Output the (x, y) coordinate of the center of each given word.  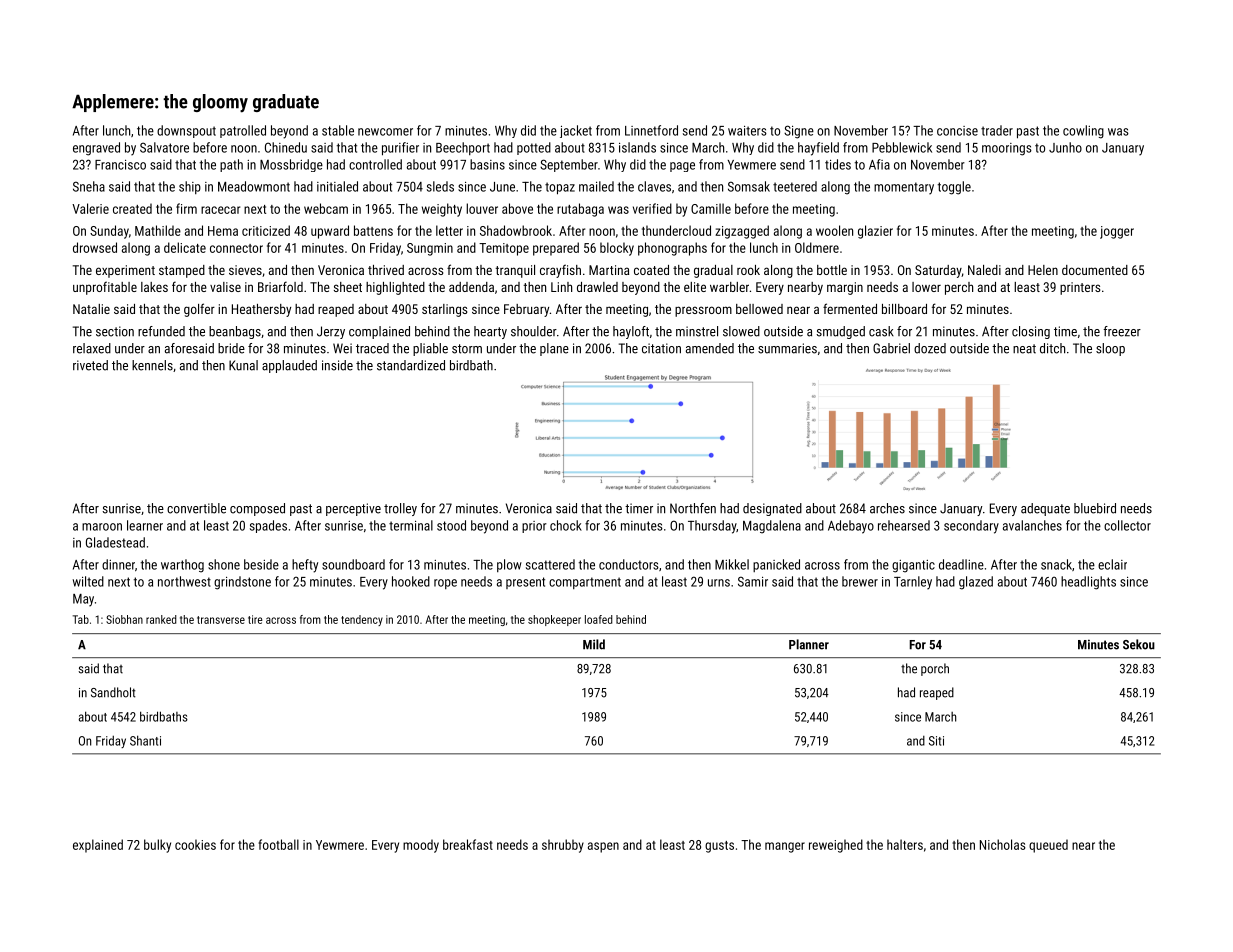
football (278, 844)
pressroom (703, 311)
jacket (576, 131)
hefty (305, 566)
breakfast (468, 844)
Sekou (1139, 644)
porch (935, 669)
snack (1056, 564)
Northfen (693, 508)
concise (957, 131)
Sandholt (113, 692)
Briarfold (280, 286)
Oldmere (817, 247)
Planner (809, 644)
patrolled (243, 131)
